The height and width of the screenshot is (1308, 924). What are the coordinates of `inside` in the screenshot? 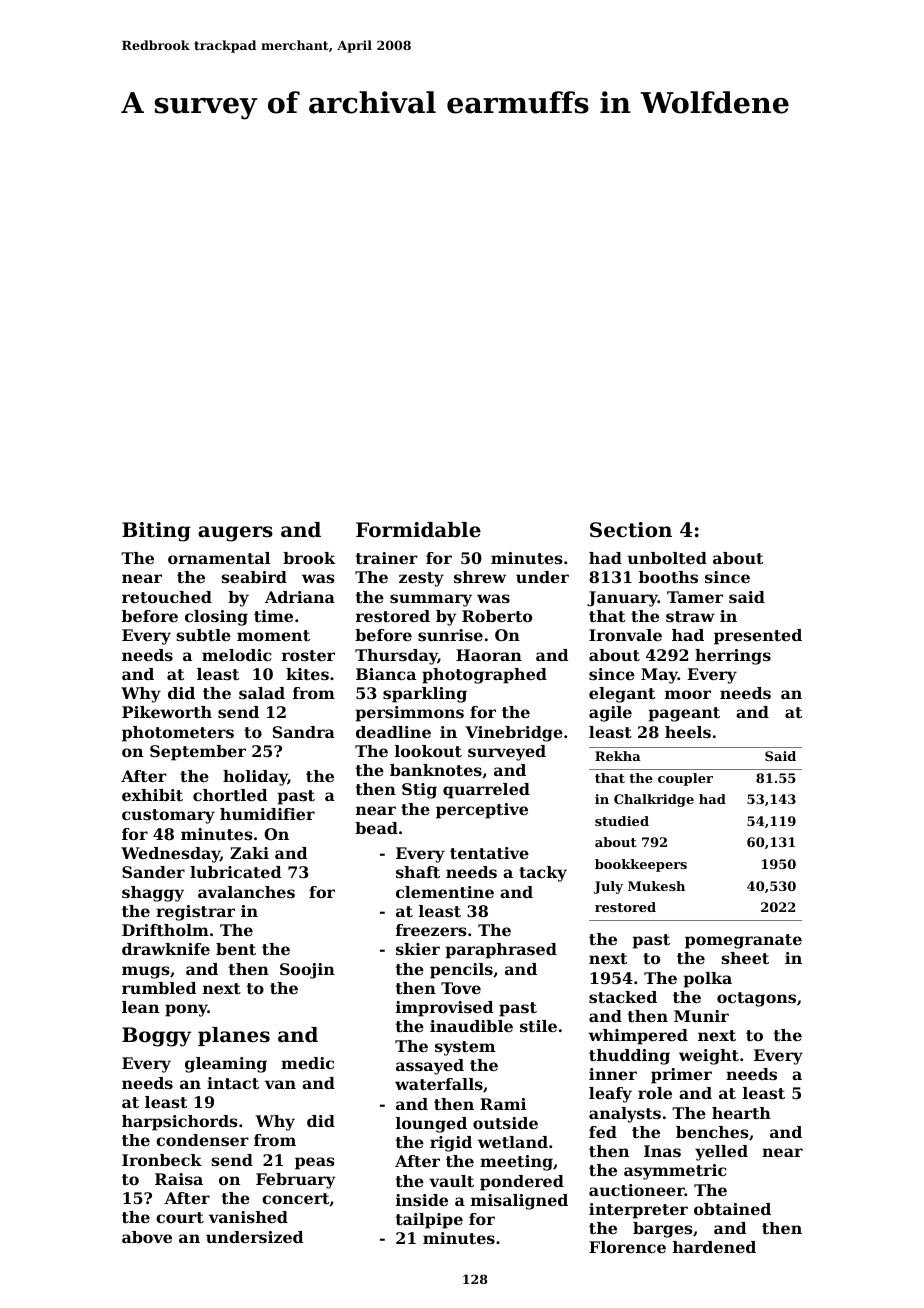 It's located at (422, 1200).
